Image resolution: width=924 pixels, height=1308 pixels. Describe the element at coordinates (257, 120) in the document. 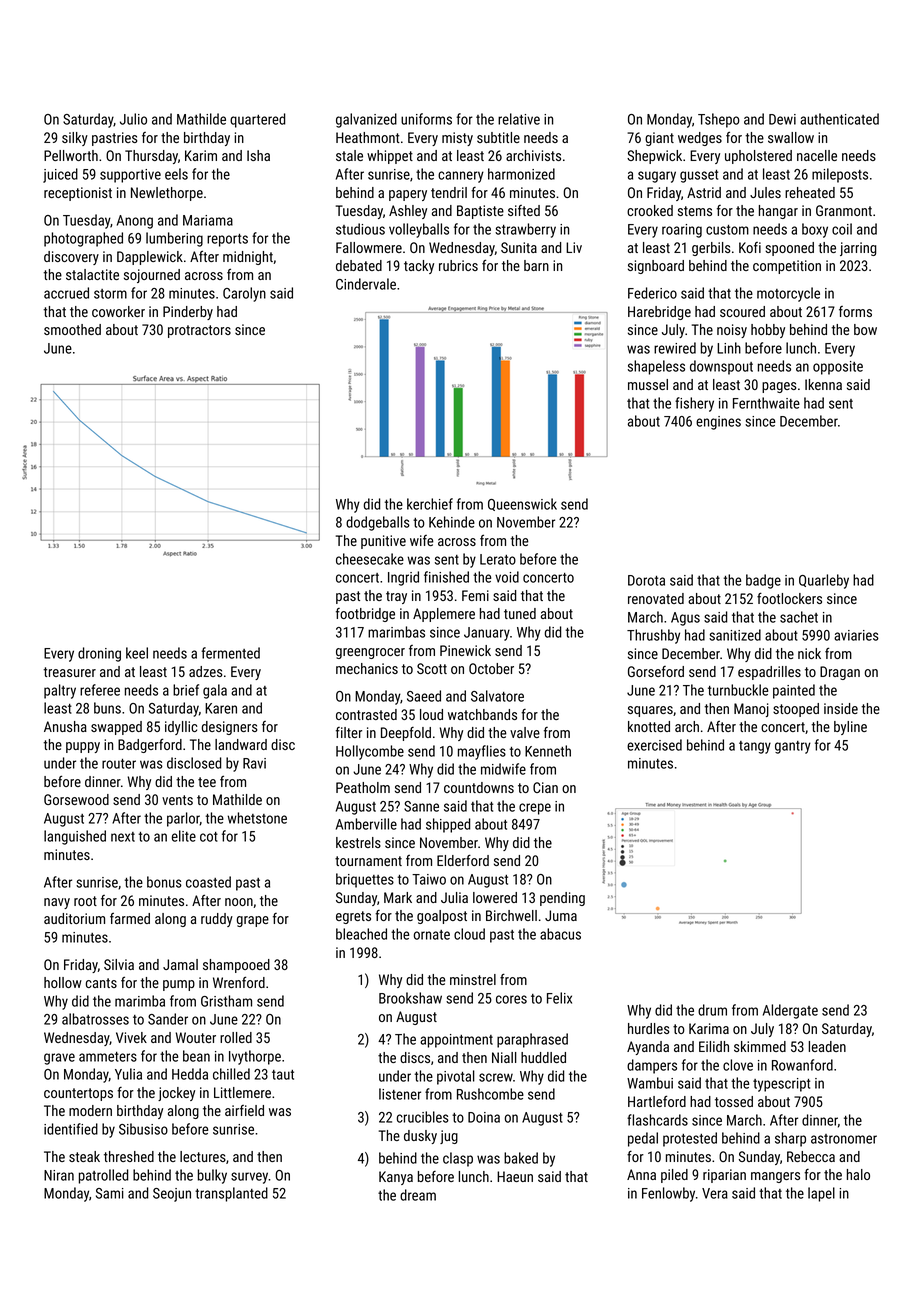

I see `quartered` at that location.
